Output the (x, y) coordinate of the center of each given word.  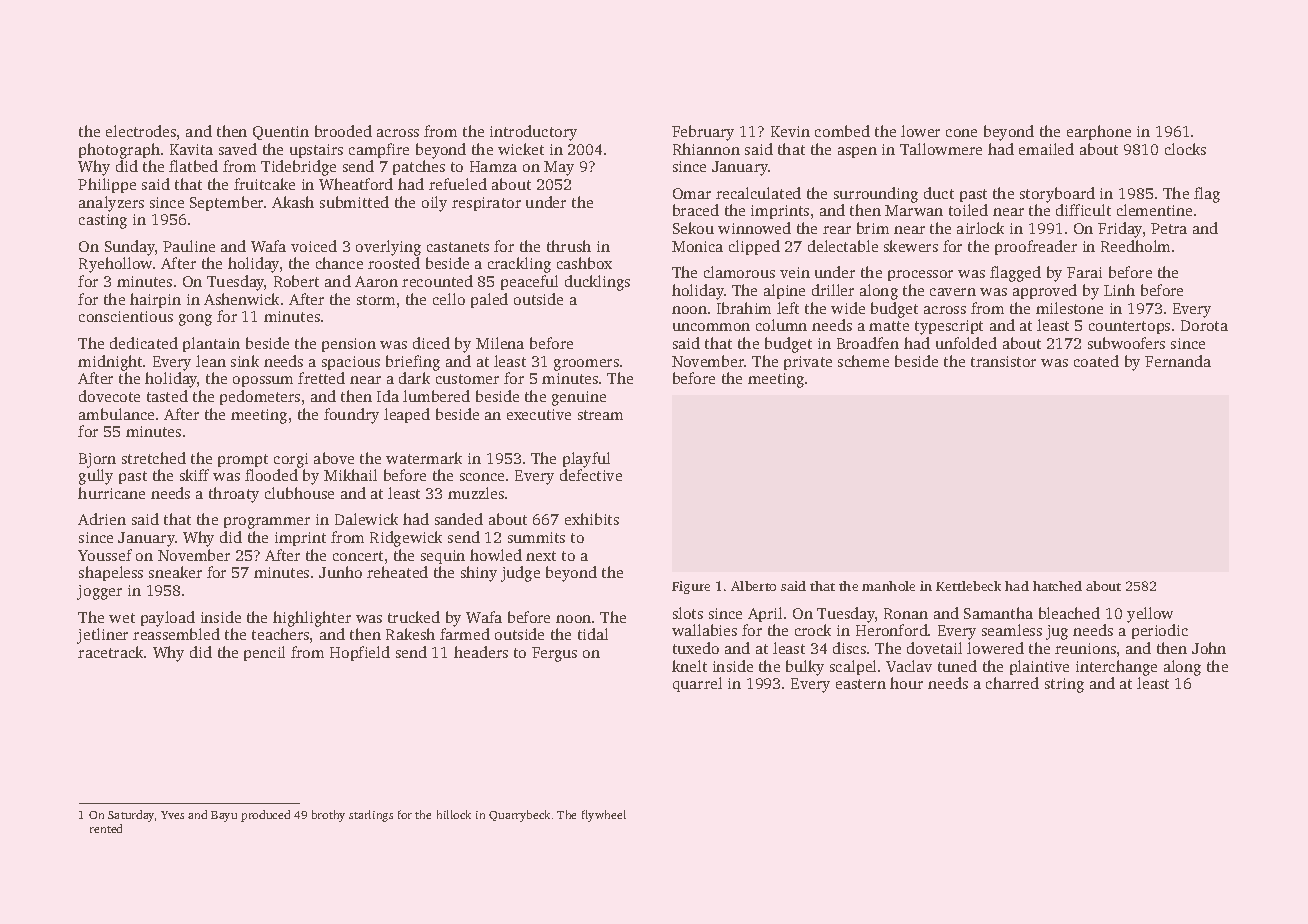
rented (106, 828)
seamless (1012, 630)
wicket (521, 149)
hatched (1057, 586)
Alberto (753, 586)
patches (419, 167)
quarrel (697, 684)
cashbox (584, 263)
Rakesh (410, 634)
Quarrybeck (519, 816)
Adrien (102, 519)
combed (842, 131)
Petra (1169, 228)
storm (376, 300)
